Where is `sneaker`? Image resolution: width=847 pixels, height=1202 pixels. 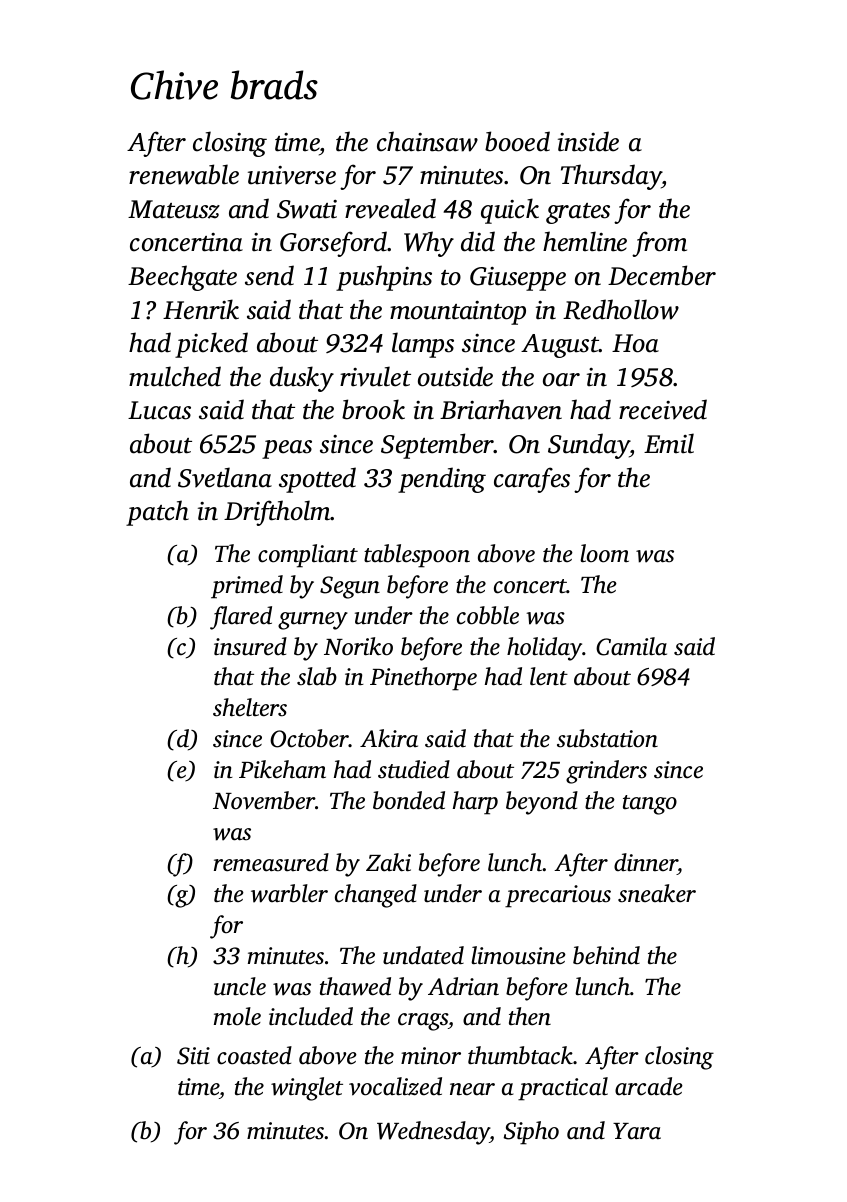 sneaker is located at coordinates (657, 893).
